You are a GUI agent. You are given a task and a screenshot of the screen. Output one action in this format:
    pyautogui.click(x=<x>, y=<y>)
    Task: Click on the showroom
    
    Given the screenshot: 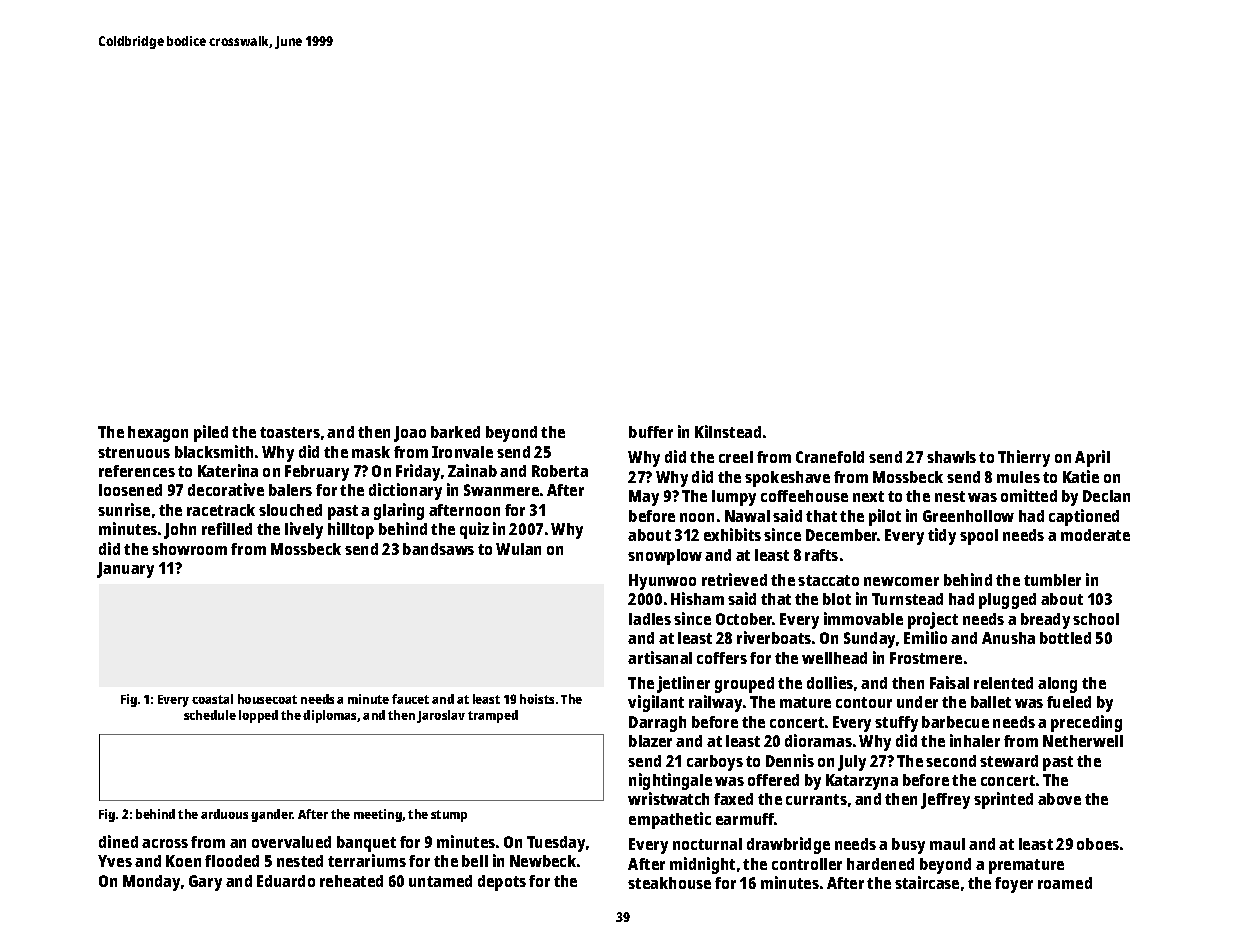 What is the action you would take?
    pyautogui.click(x=189, y=549)
